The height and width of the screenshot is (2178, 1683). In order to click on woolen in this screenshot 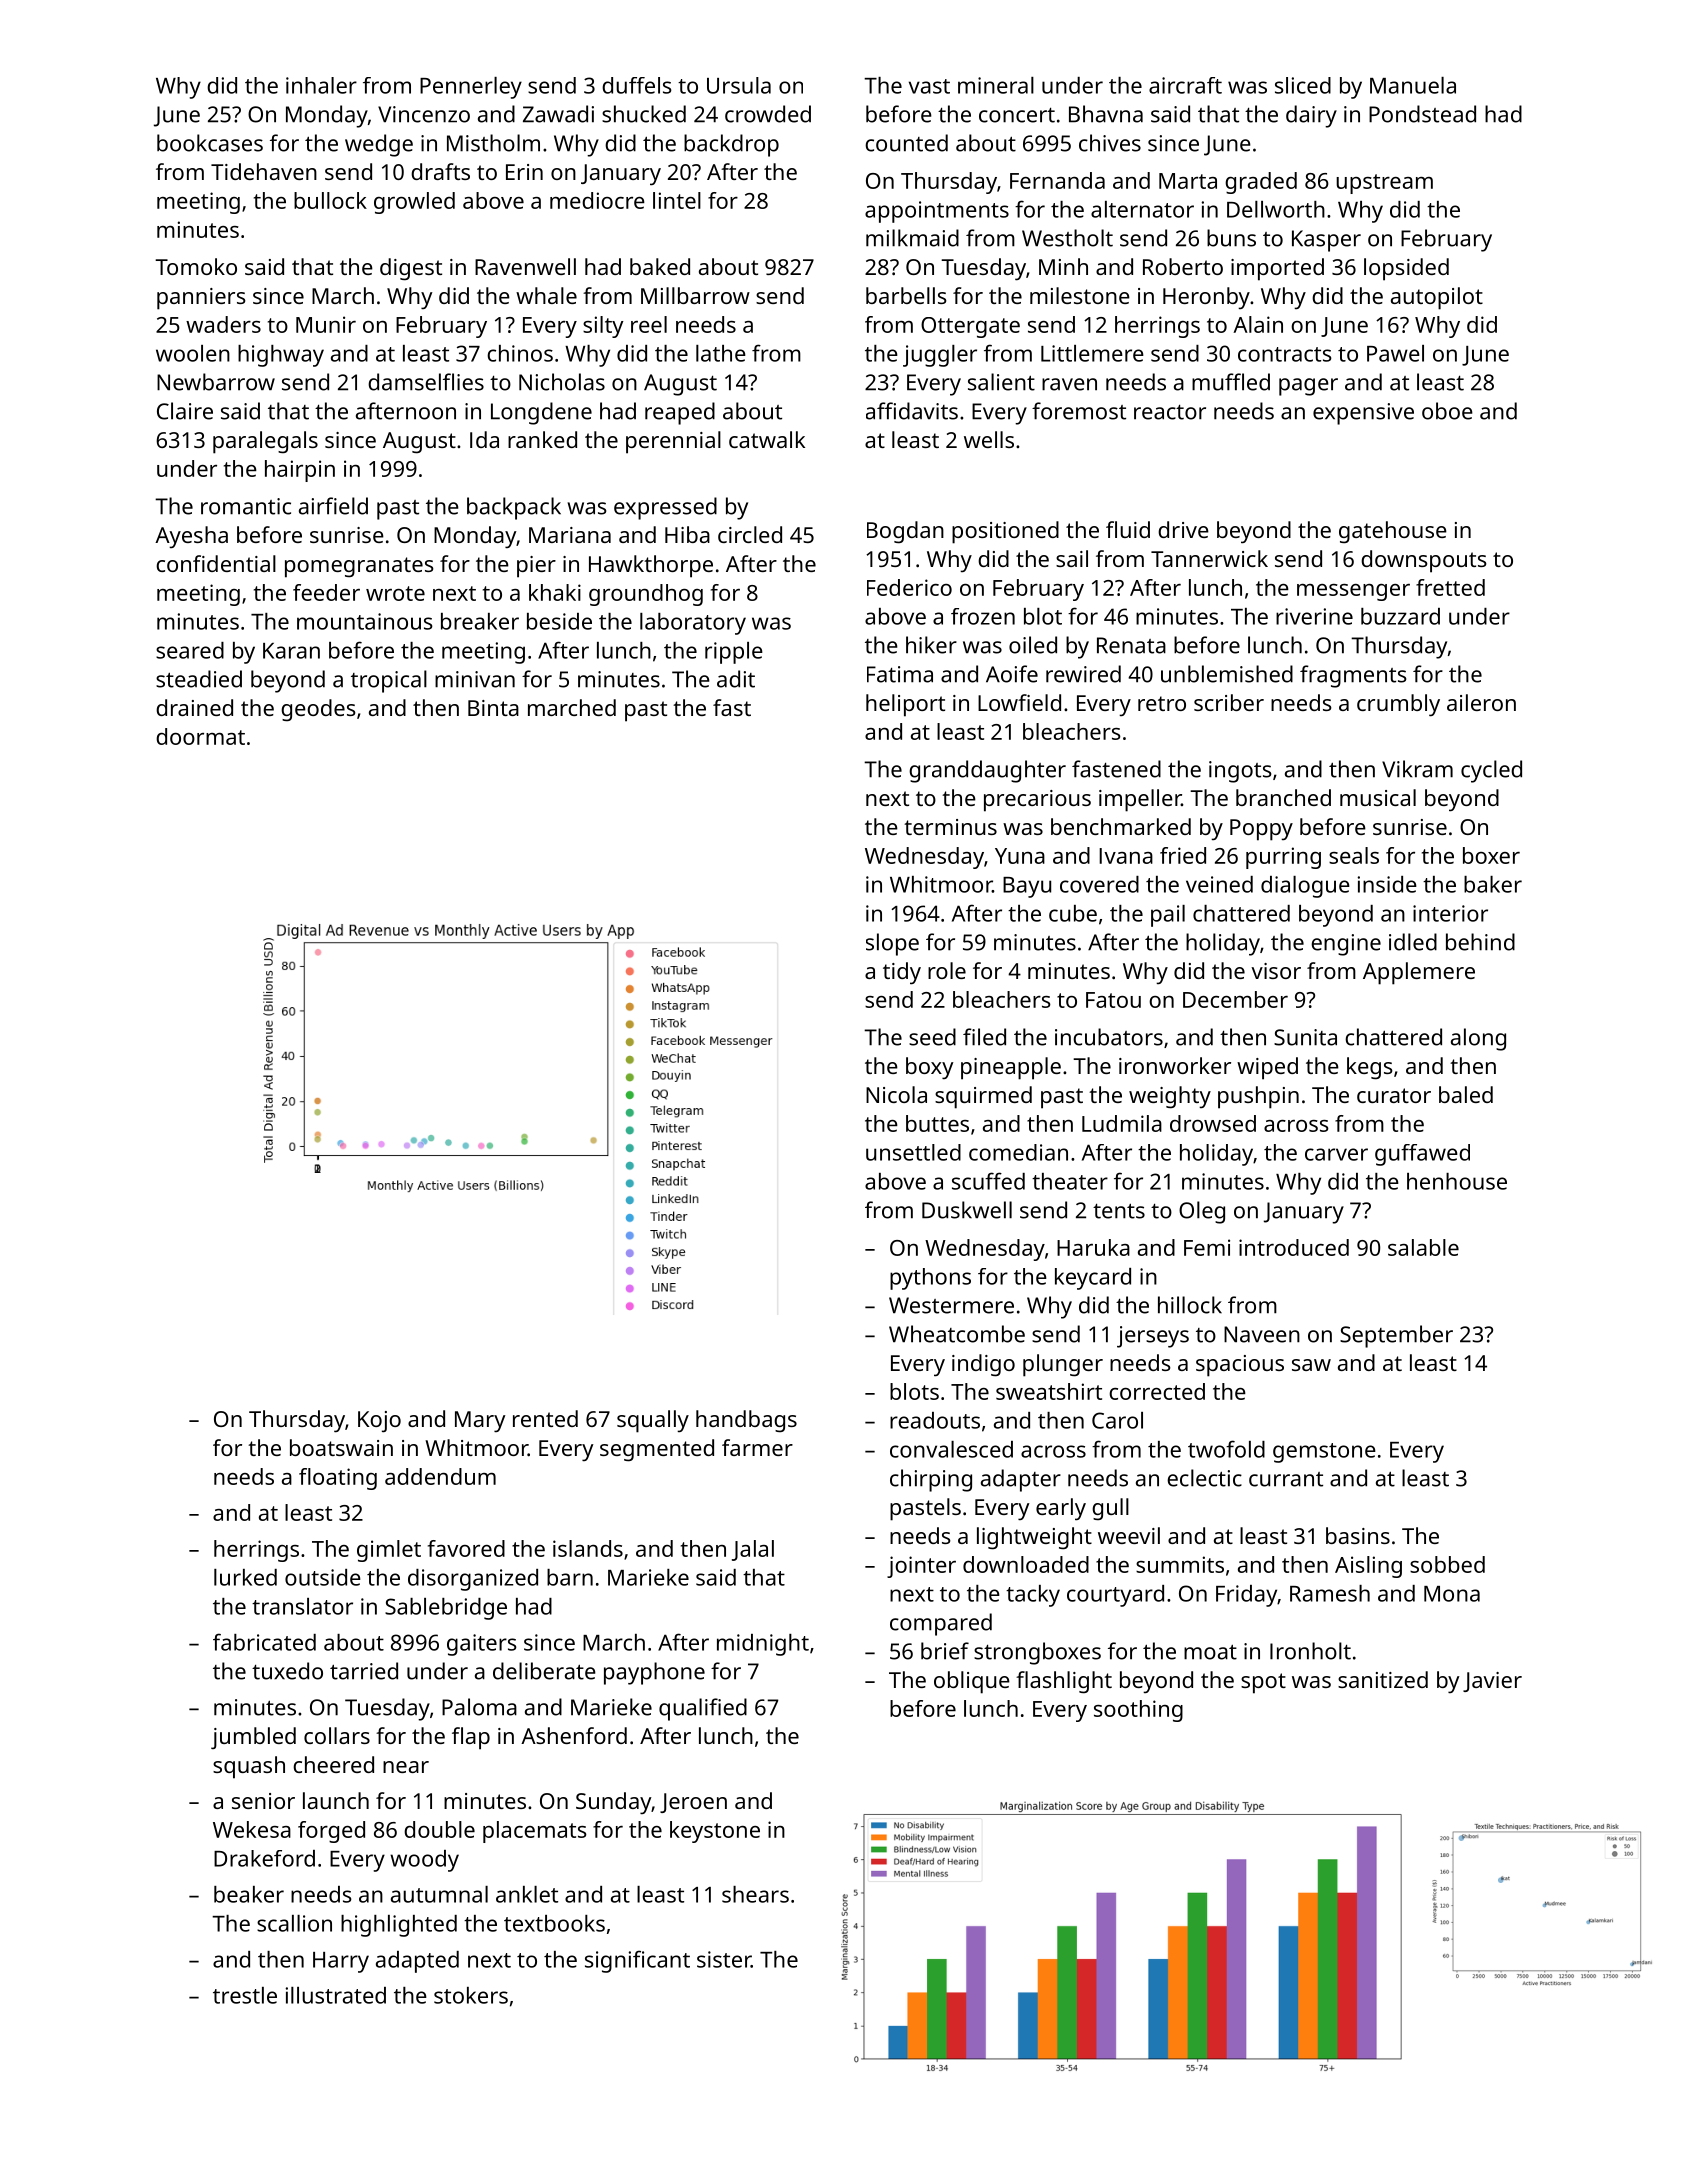, I will do `click(193, 353)`.
